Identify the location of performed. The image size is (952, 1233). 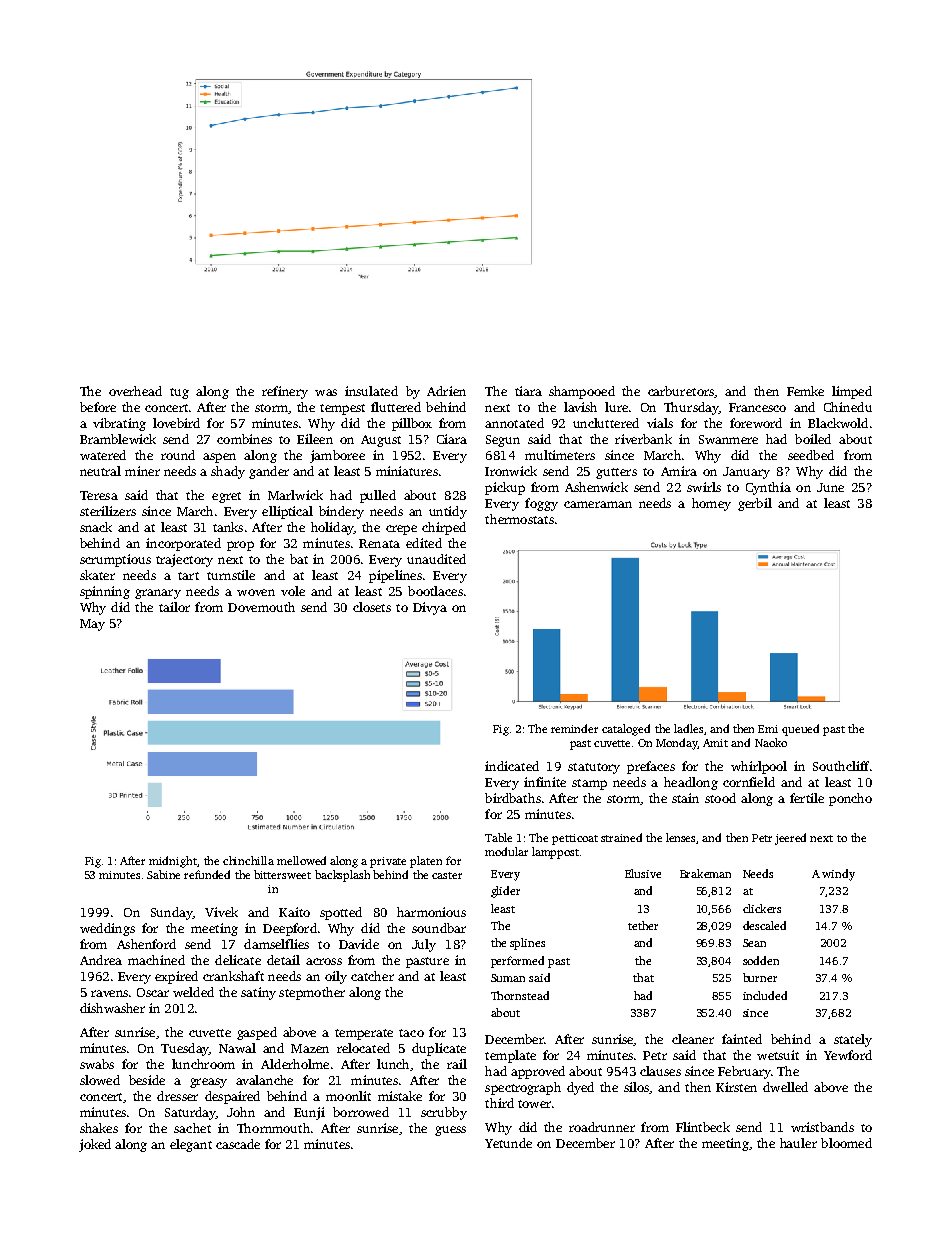
(517, 962).
